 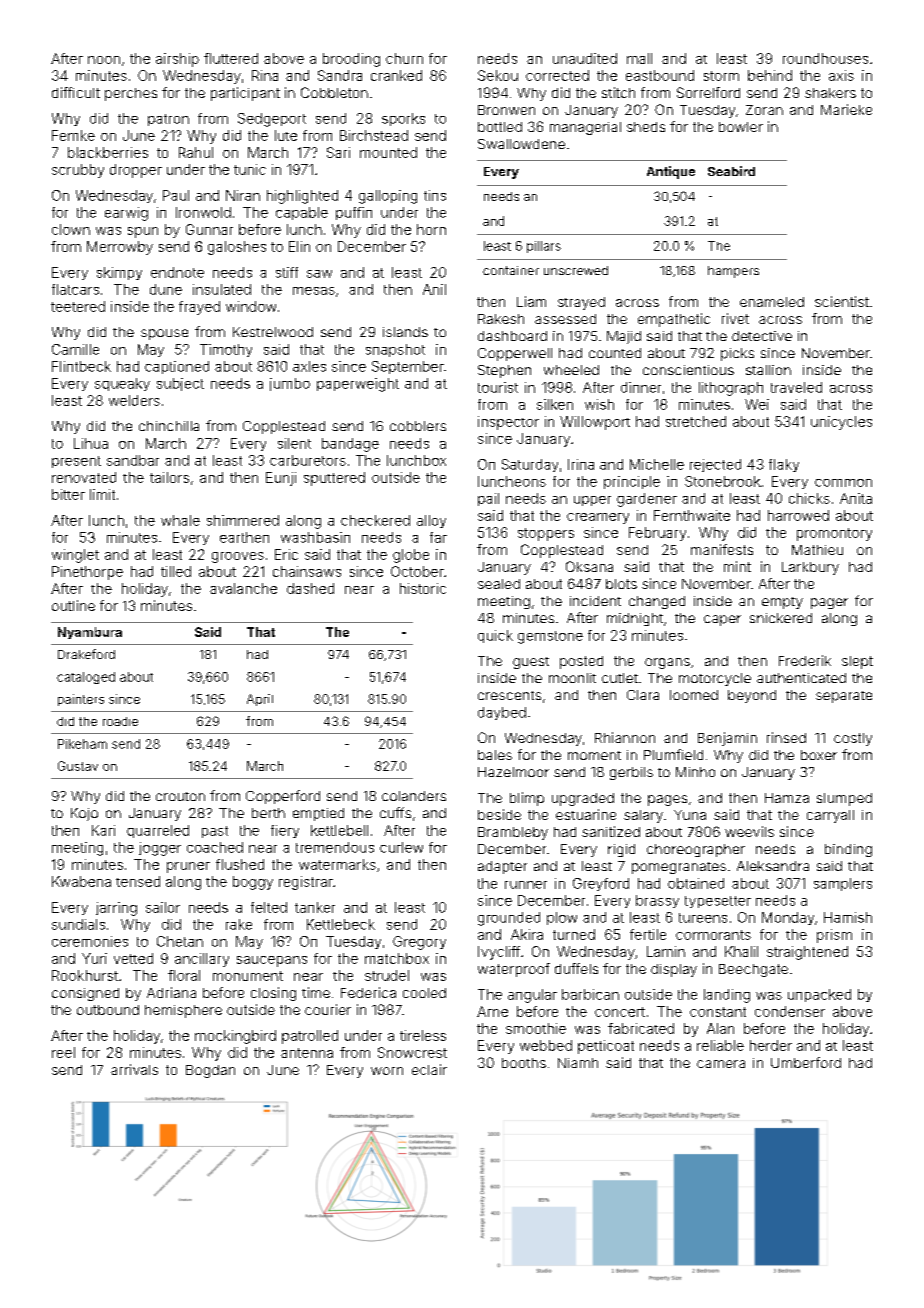 I want to click on churn, so click(x=404, y=58).
